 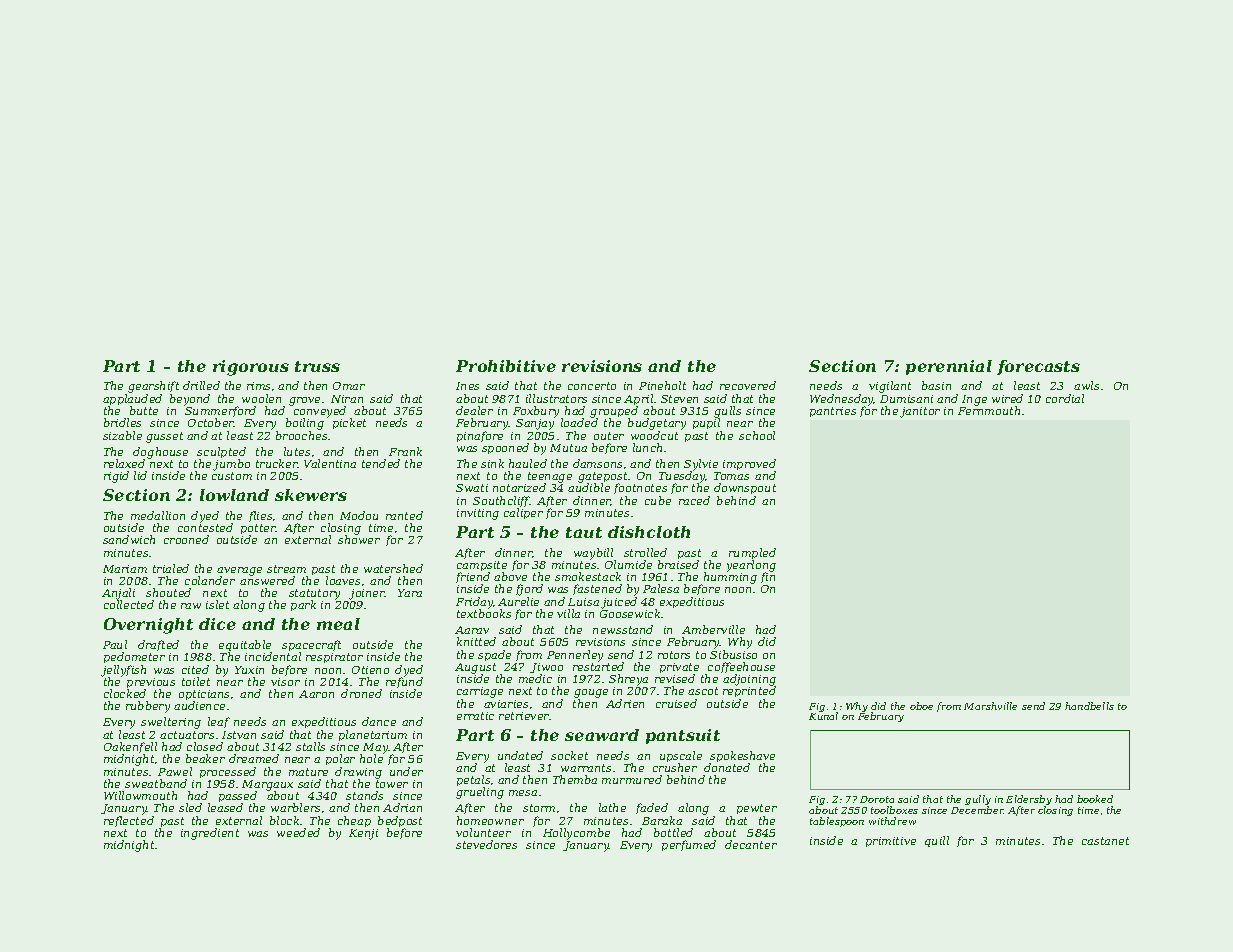 I want to click on handbells, so click(x=1089, y=706).
